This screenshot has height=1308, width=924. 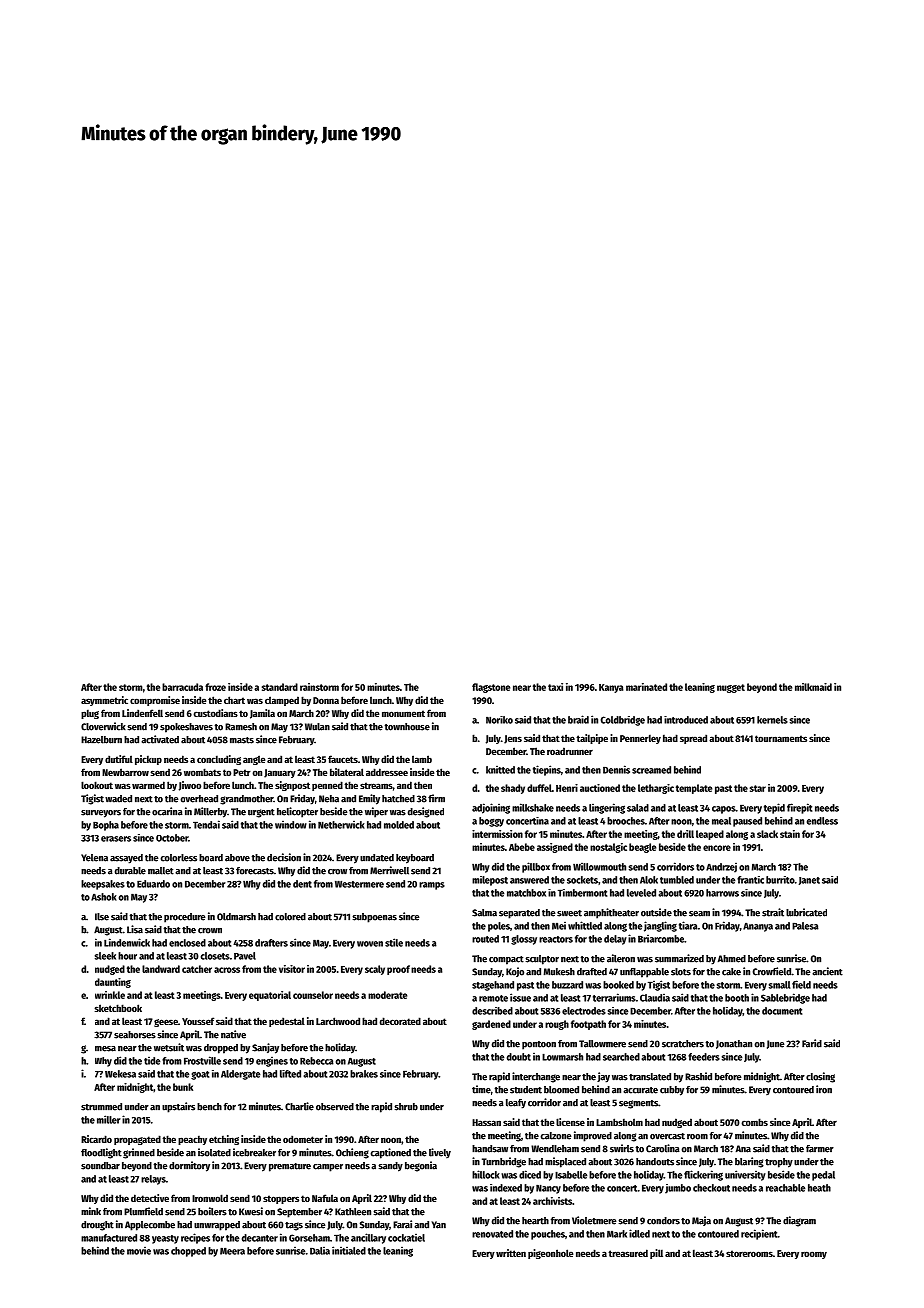 I want to click on mesa, so click(x=105, y=1049).
